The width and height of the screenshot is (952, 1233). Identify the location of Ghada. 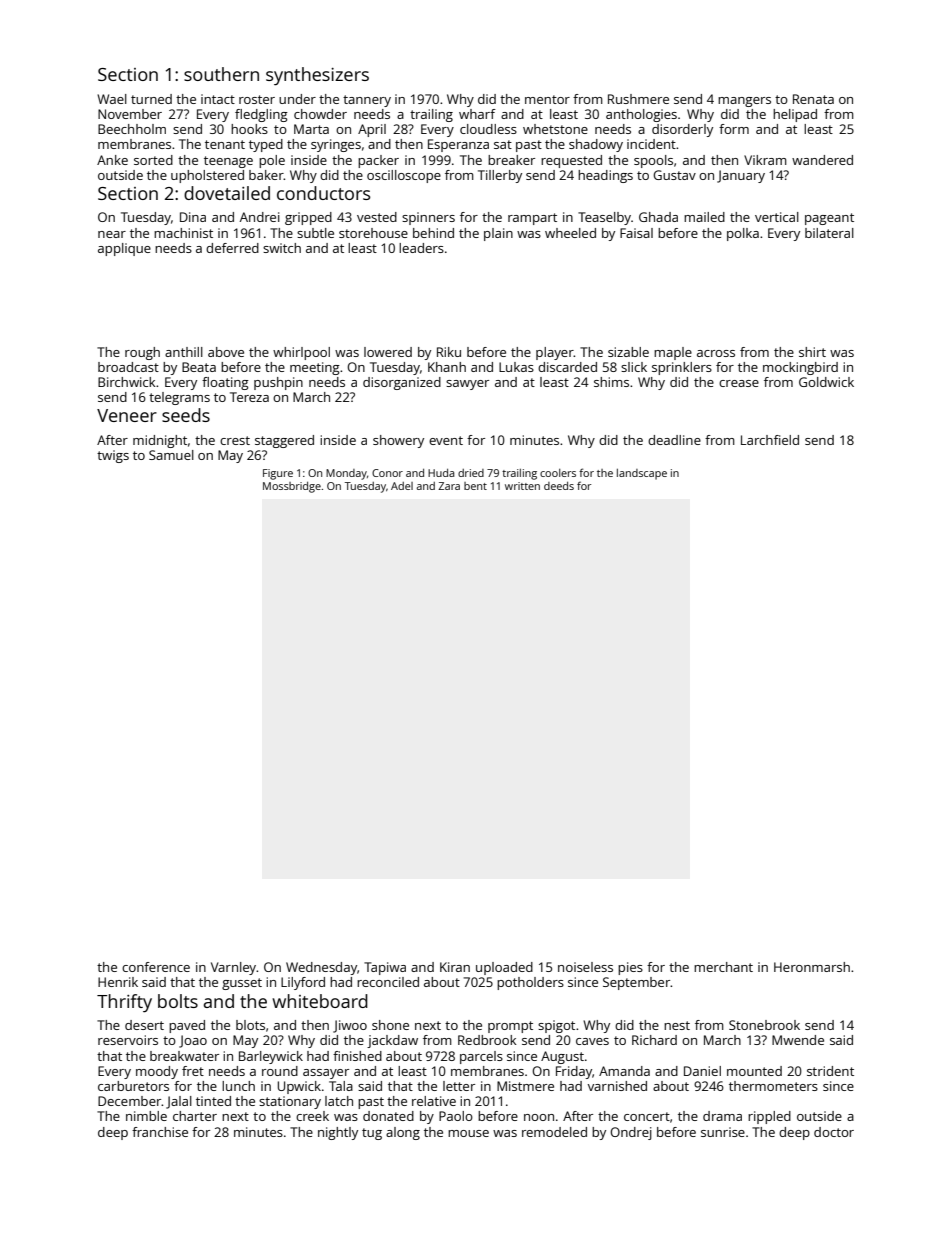
(658, 217).
